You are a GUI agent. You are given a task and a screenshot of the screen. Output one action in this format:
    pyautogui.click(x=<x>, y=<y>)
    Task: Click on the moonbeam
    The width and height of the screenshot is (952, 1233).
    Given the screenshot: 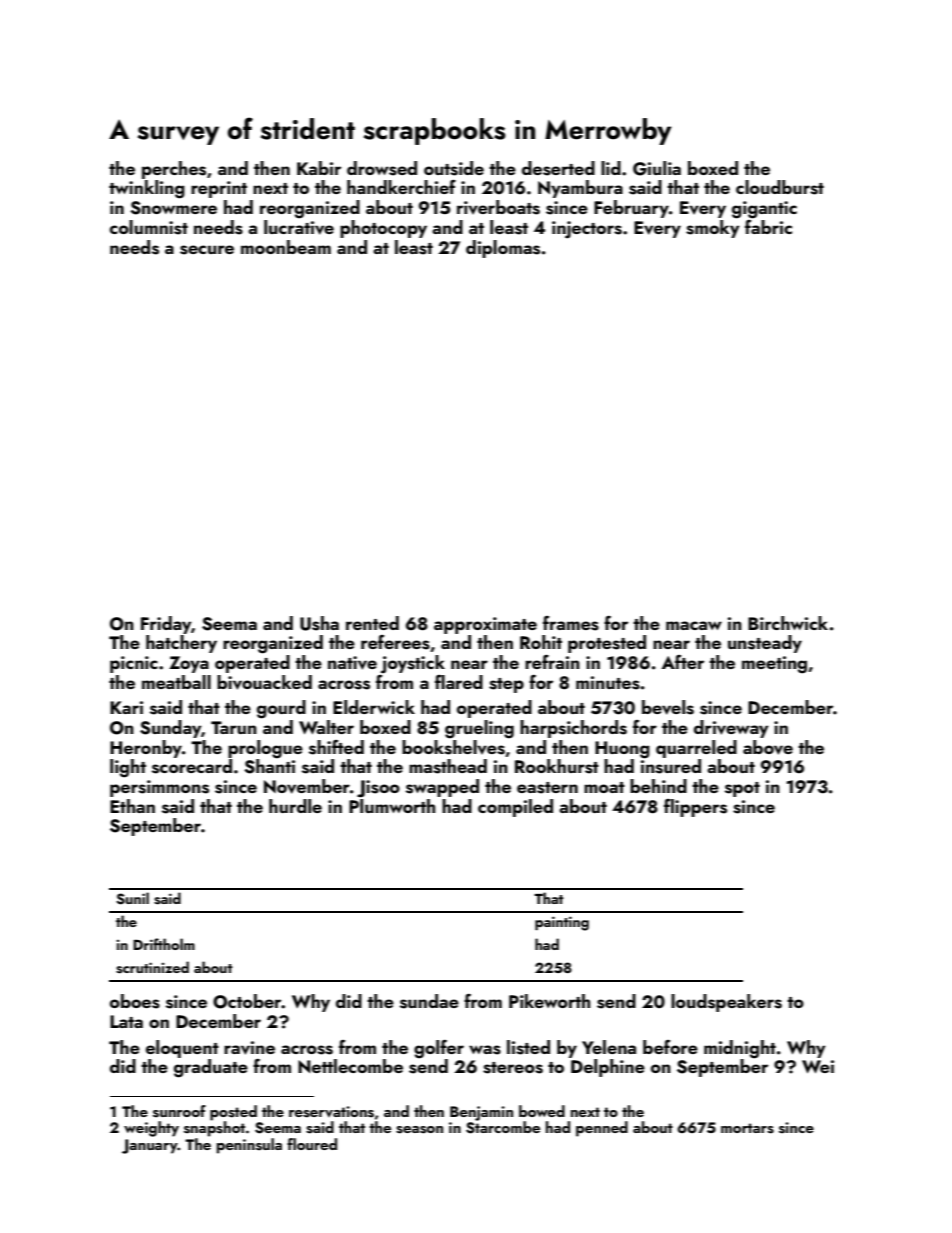 What is the action you would take?
    pyautogui.click(x=286, y=247)
